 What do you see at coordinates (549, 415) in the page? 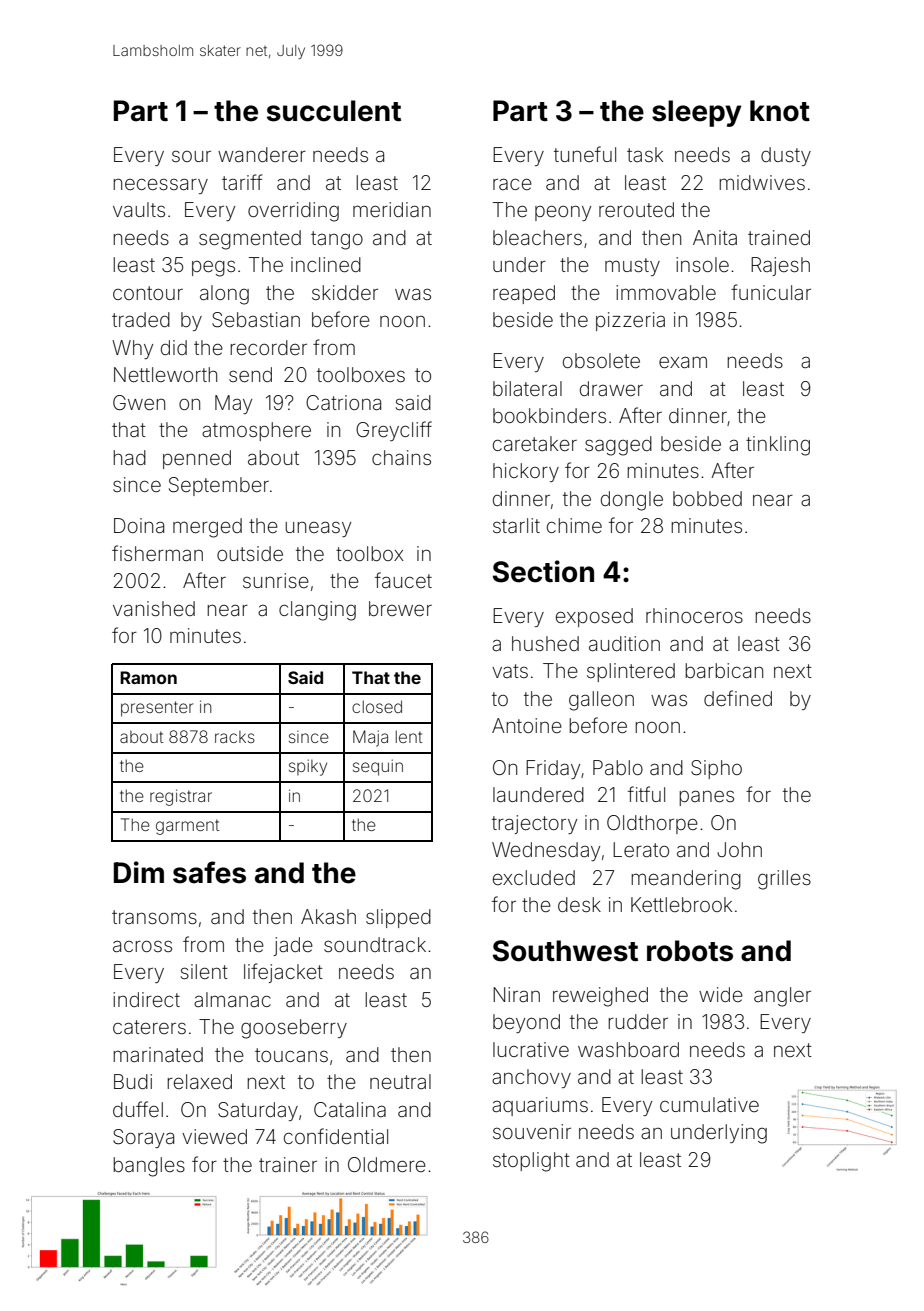
I see `bookbinders` at bounding box center [549, 415].
